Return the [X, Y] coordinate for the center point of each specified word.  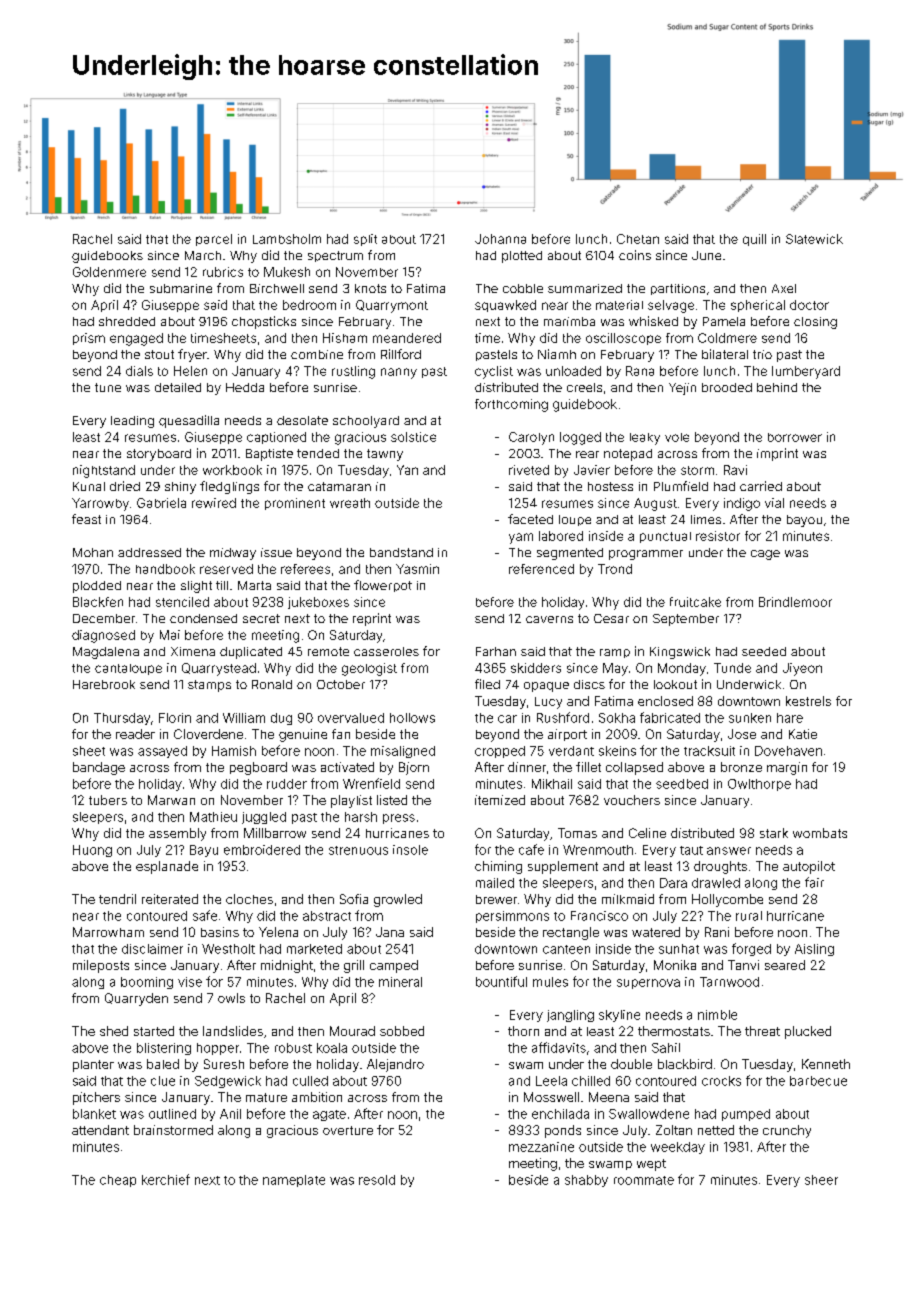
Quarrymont [392, 306]
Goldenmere [109, 272]
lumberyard [806, 372]
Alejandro [395, 1065]
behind [777, 387]
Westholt [228, 949]
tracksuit [709, 751]
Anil [230, 1114]
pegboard [258, 768]
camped [394, 966]
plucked [808, 1032]
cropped [500, 752]
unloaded [573, 371]
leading [132, 422]
